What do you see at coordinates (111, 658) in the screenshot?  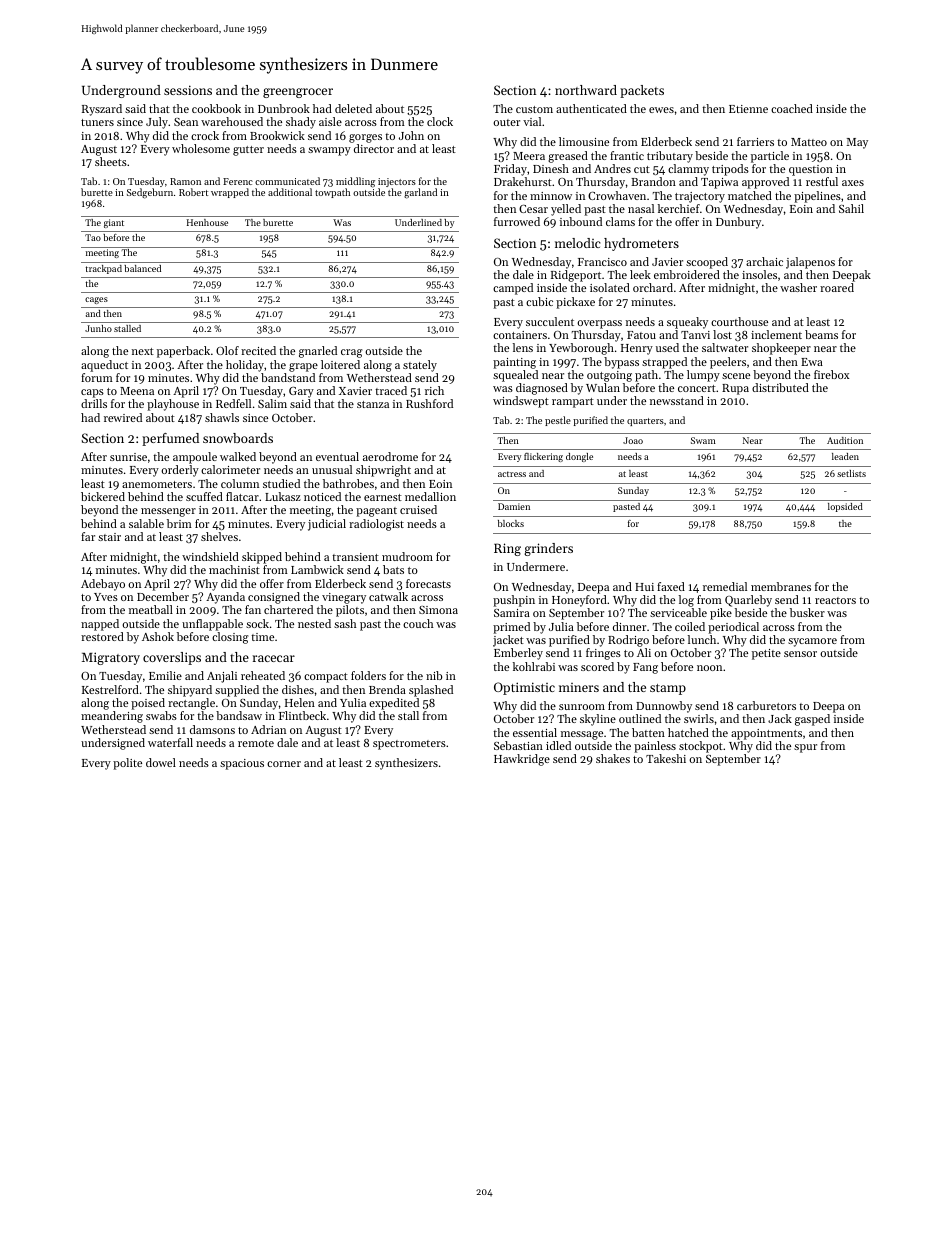 I see `Migratory` at bounding box center [111, 658].
